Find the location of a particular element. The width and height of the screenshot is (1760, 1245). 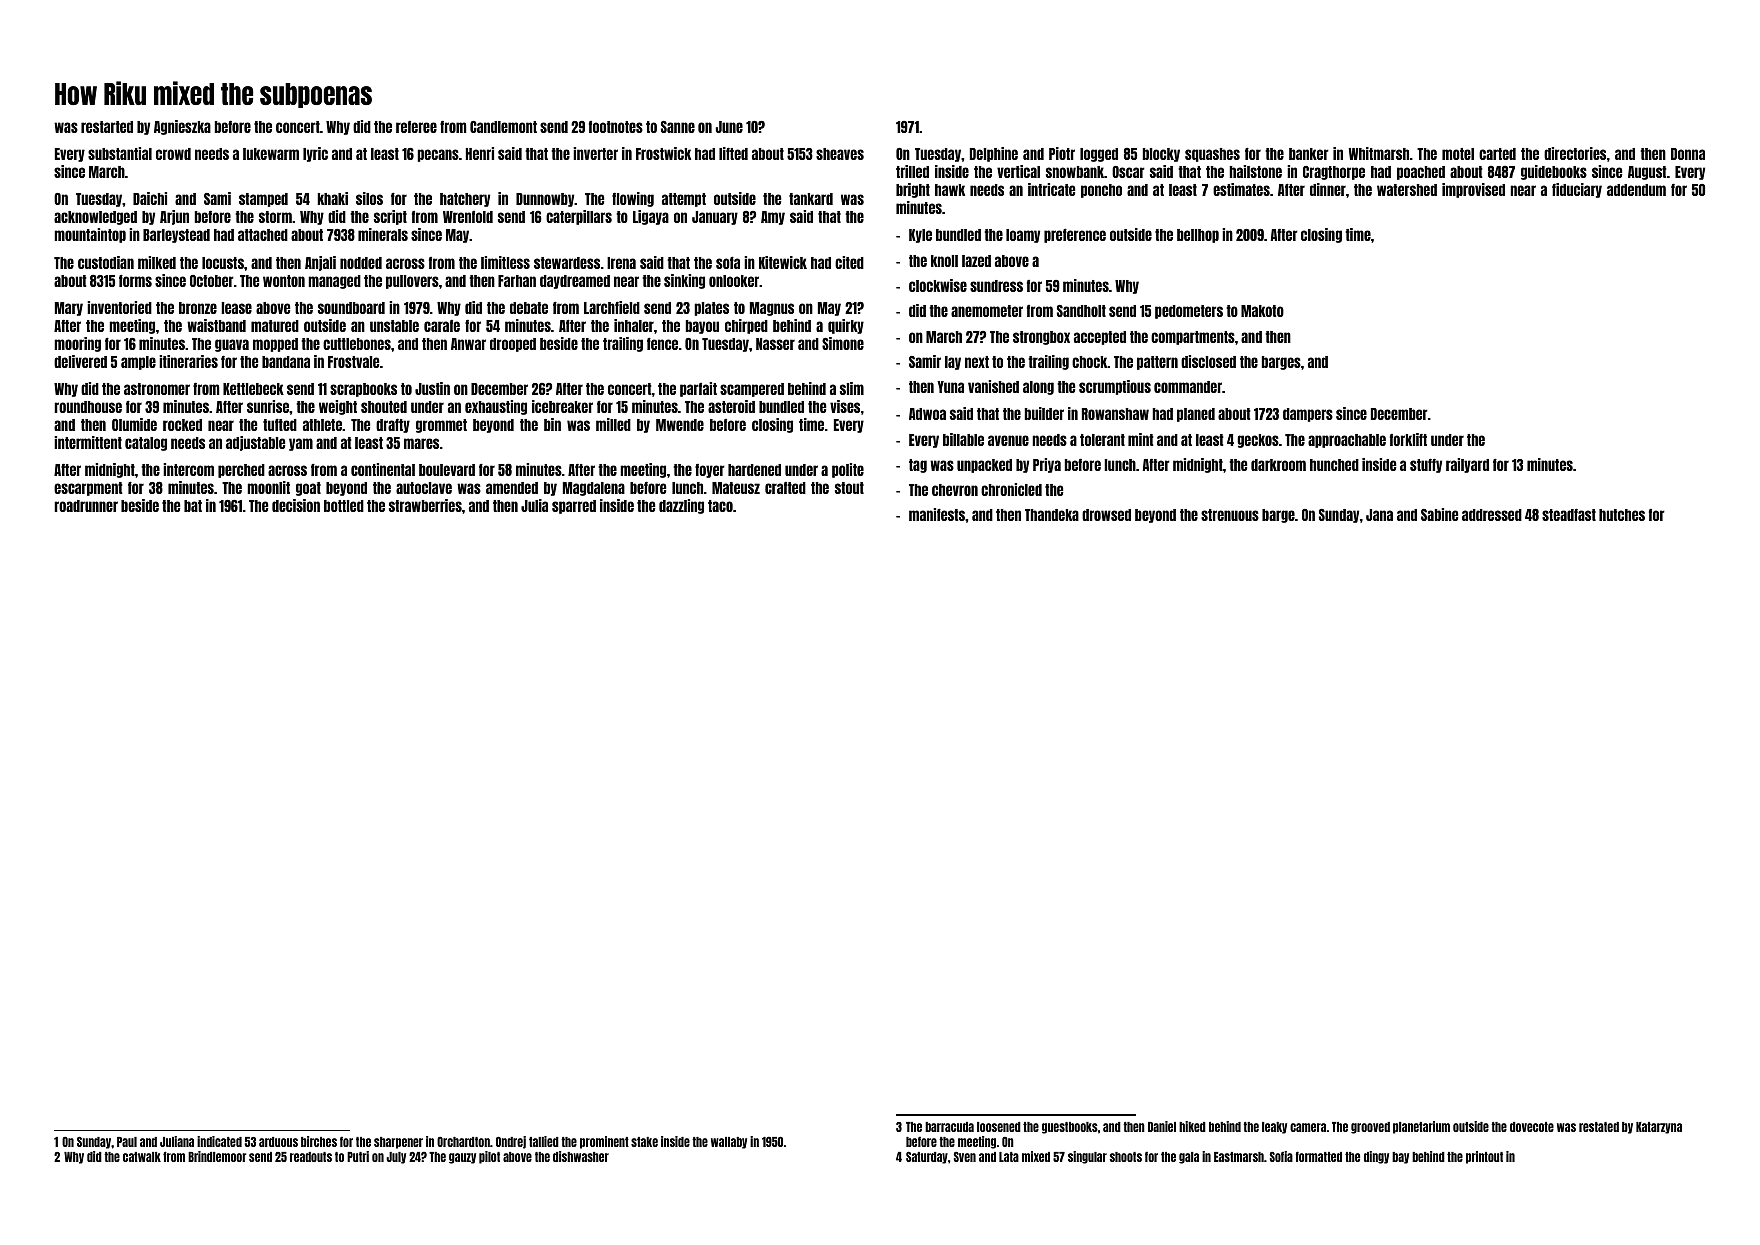

dovecote is located at coordinates (1532, 1127).
